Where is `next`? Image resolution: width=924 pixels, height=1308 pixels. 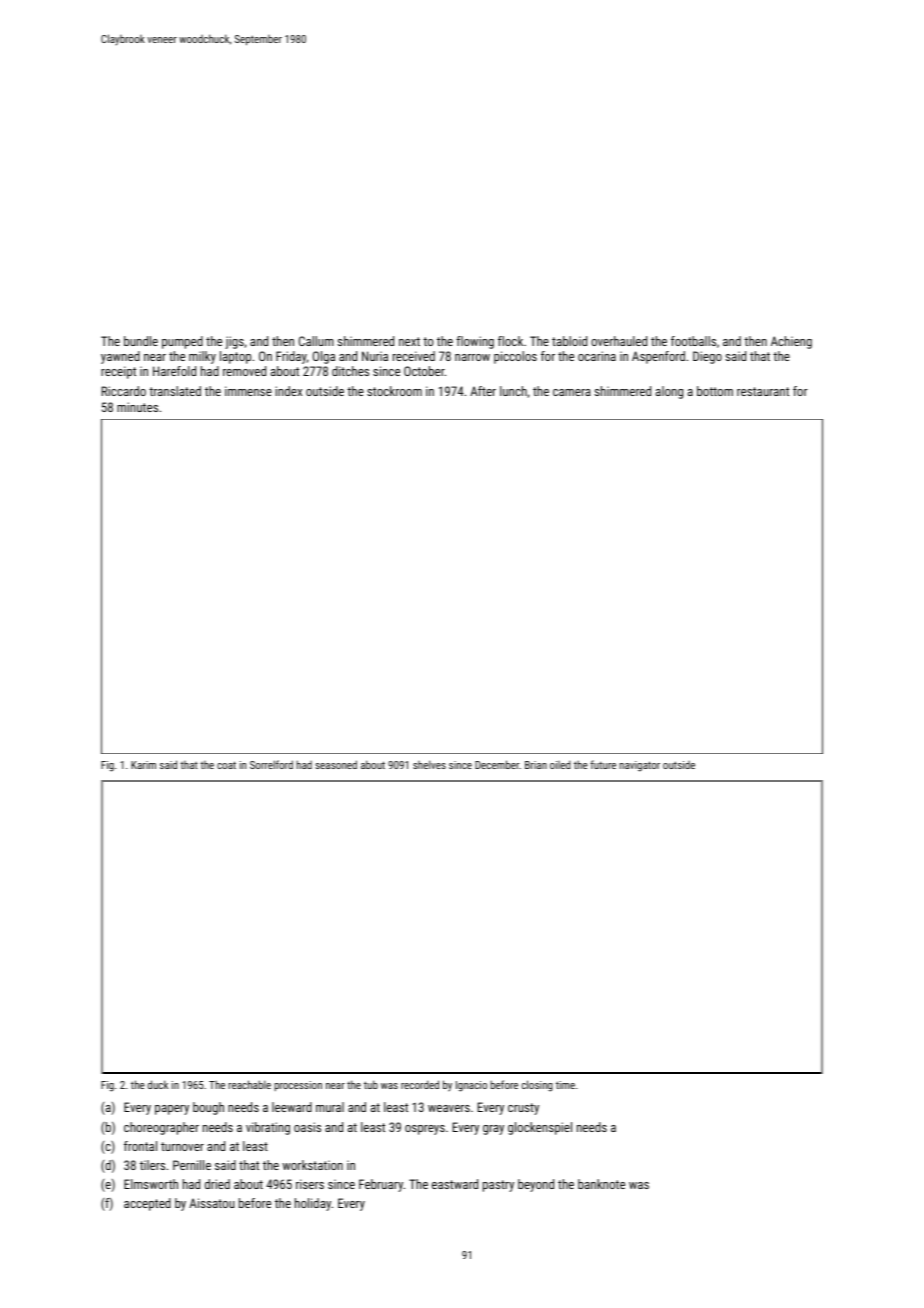 next is located at coordinates (409, 341).
